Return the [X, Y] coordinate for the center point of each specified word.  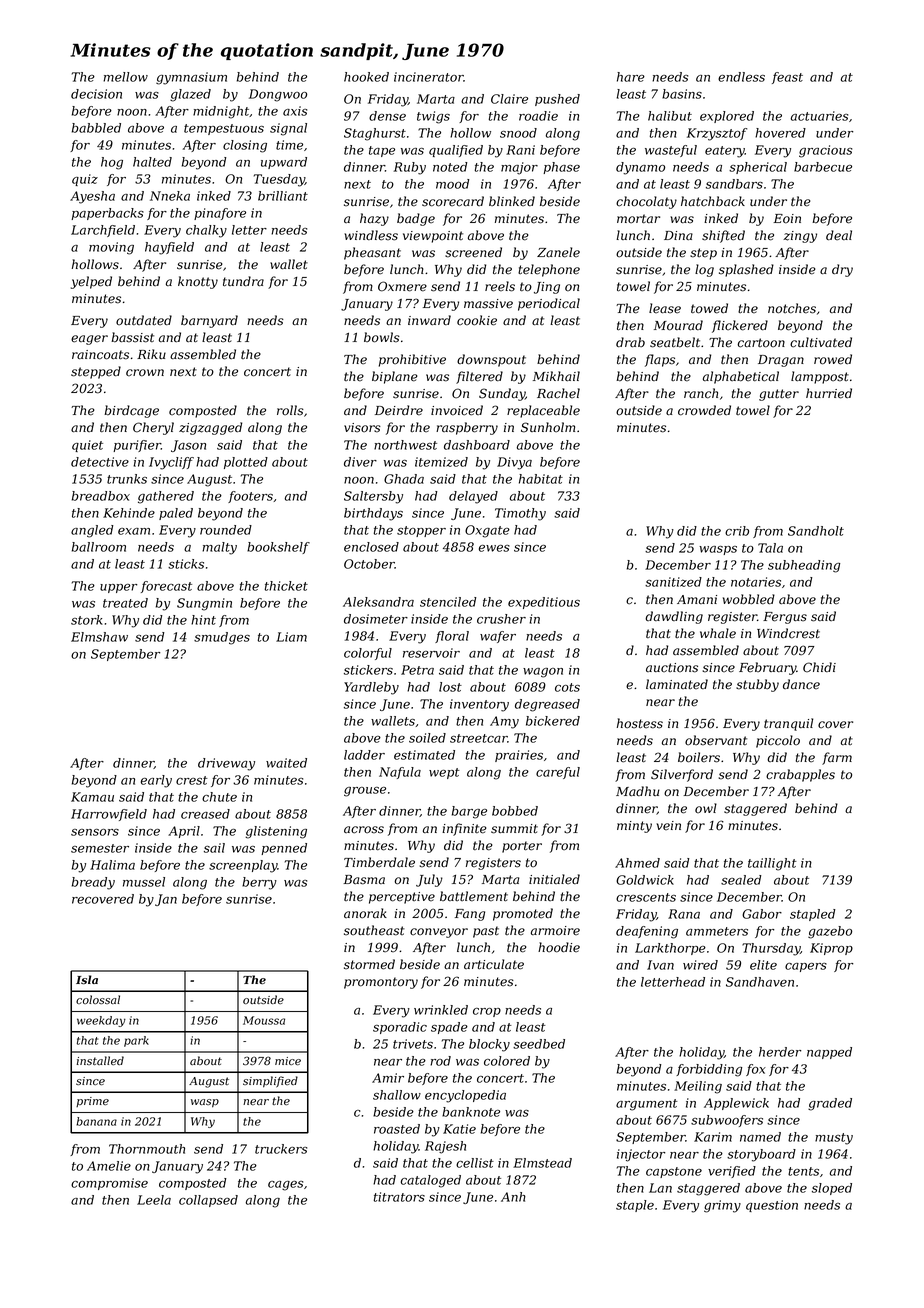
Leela [154, 1200]
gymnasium [191, 78]
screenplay [243, 866]
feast [787, 78]
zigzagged [210, 428]
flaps [660, 360]
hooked [366, 77]
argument [647, 1105]
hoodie [559, 947]
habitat [541, 479]
